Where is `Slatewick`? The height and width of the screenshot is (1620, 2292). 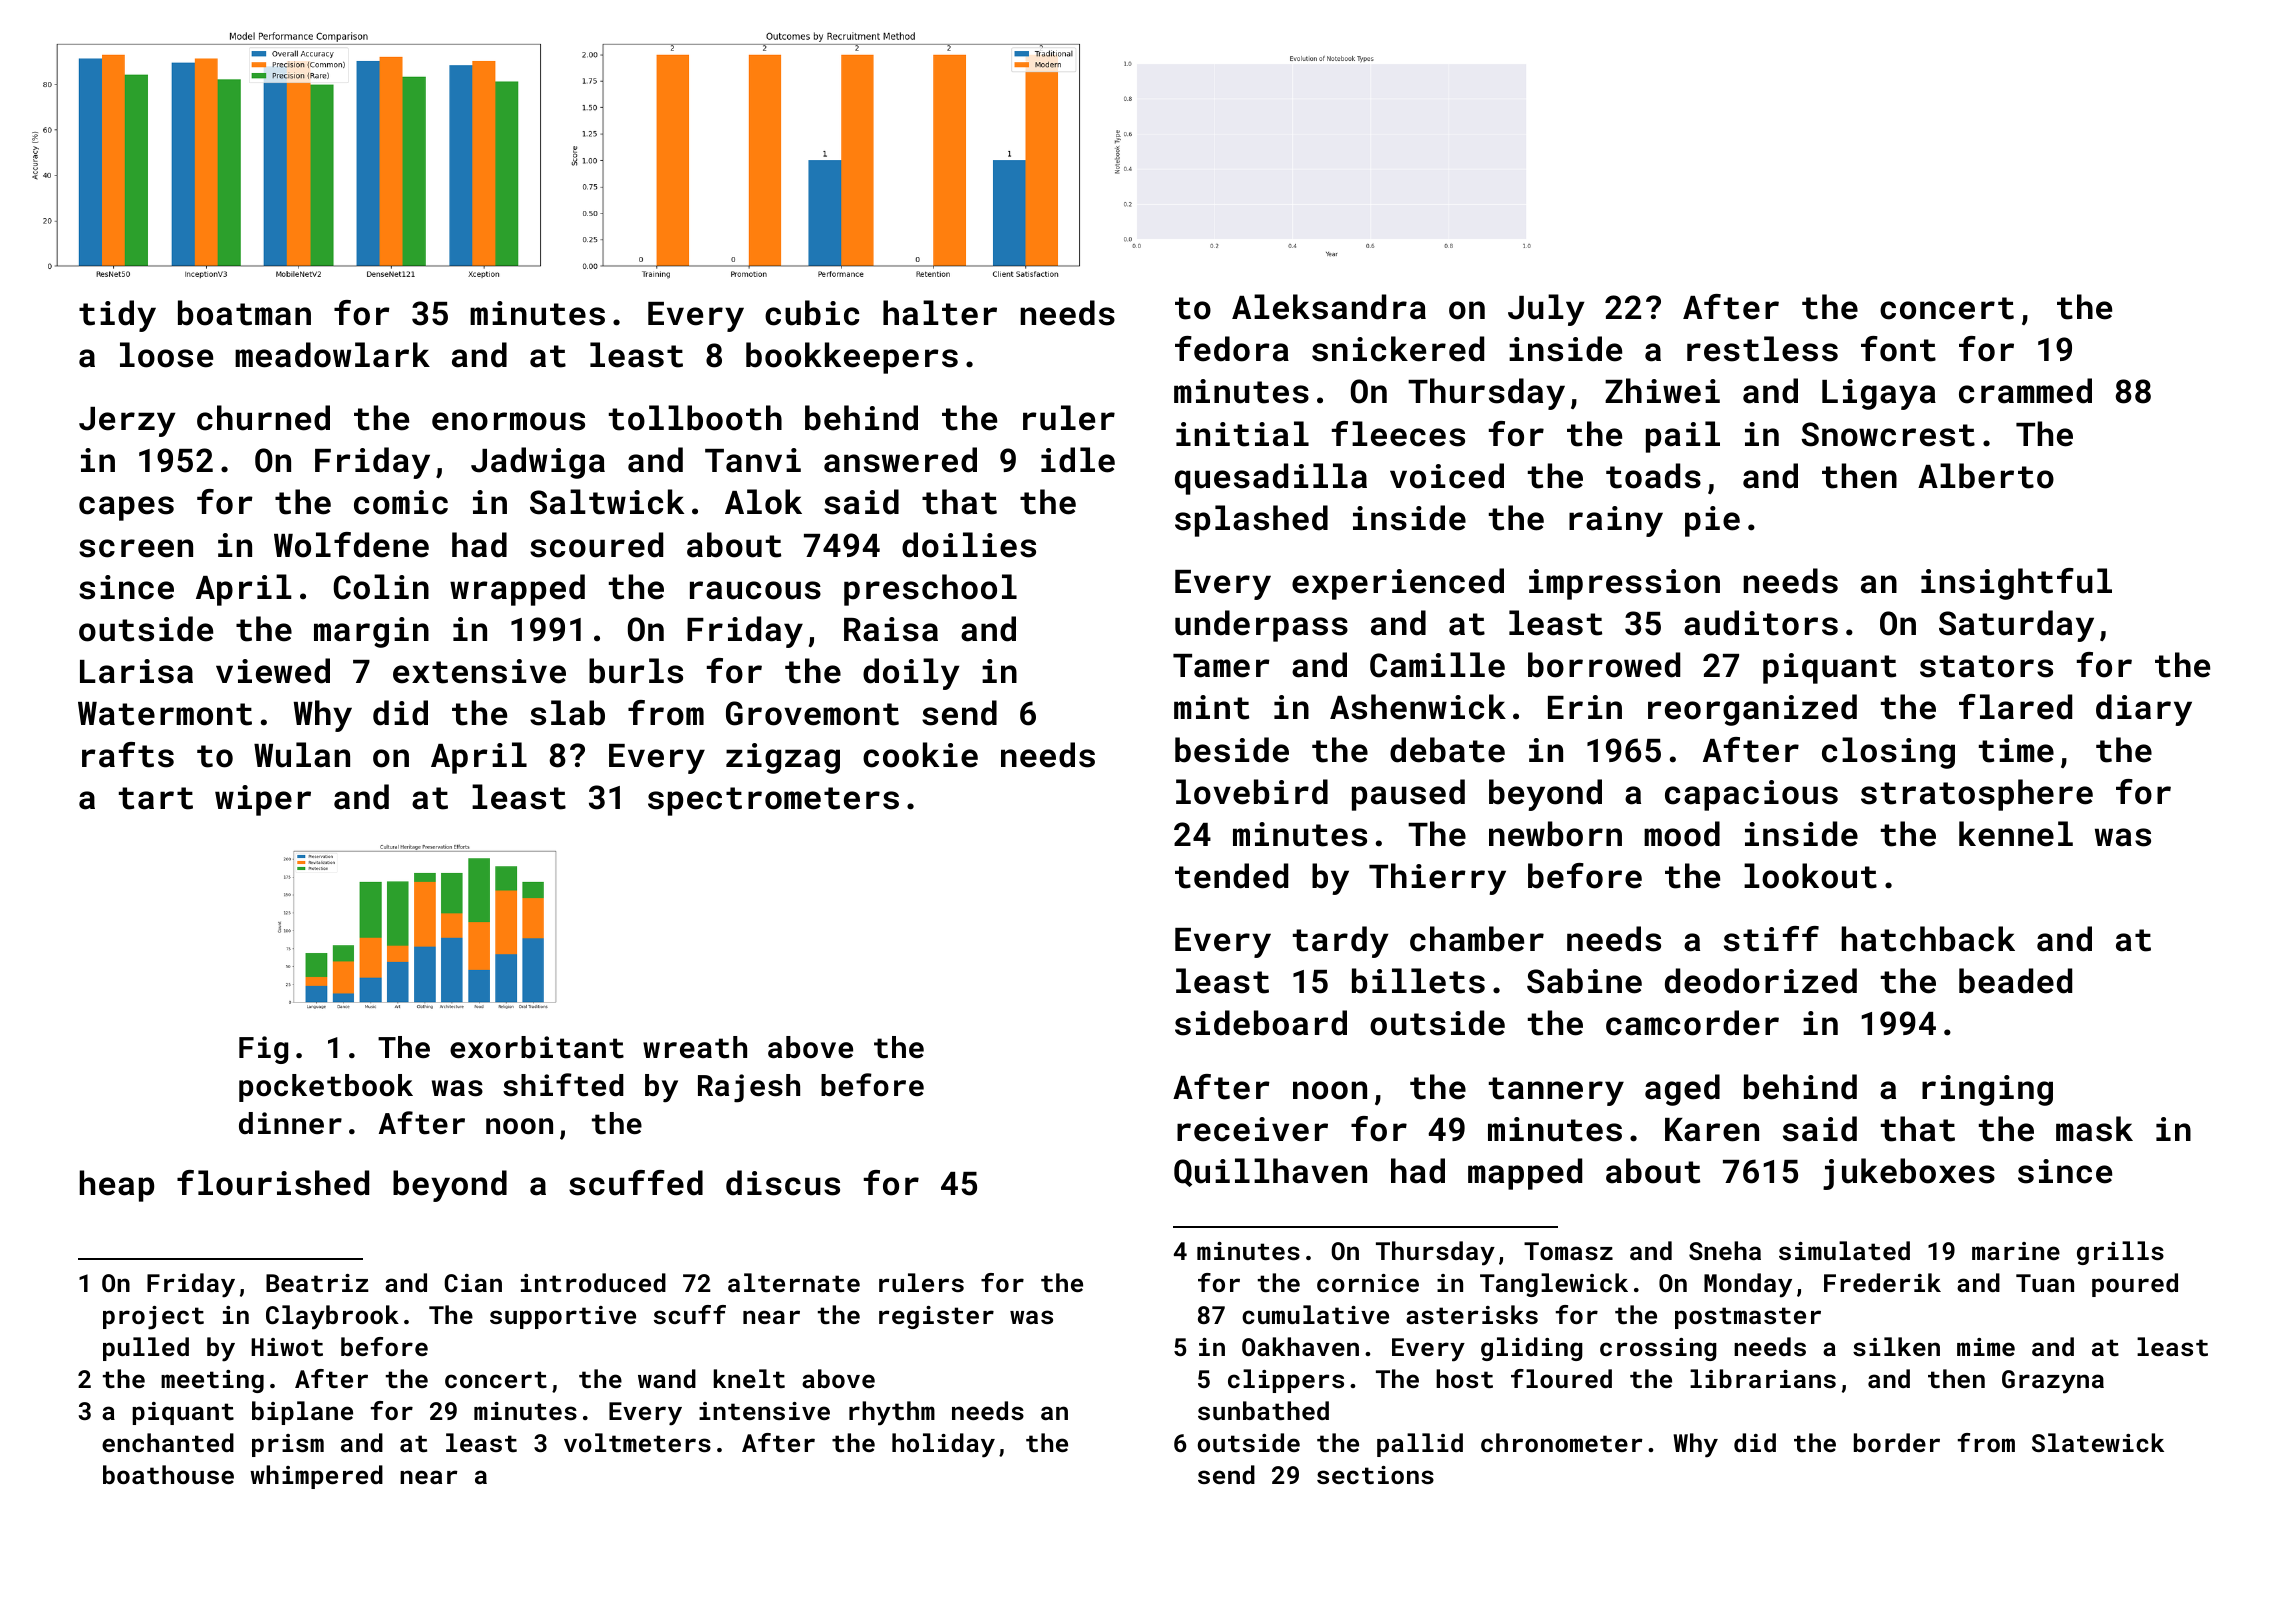 Slatewick is located at coordinates (2098, 1442).
